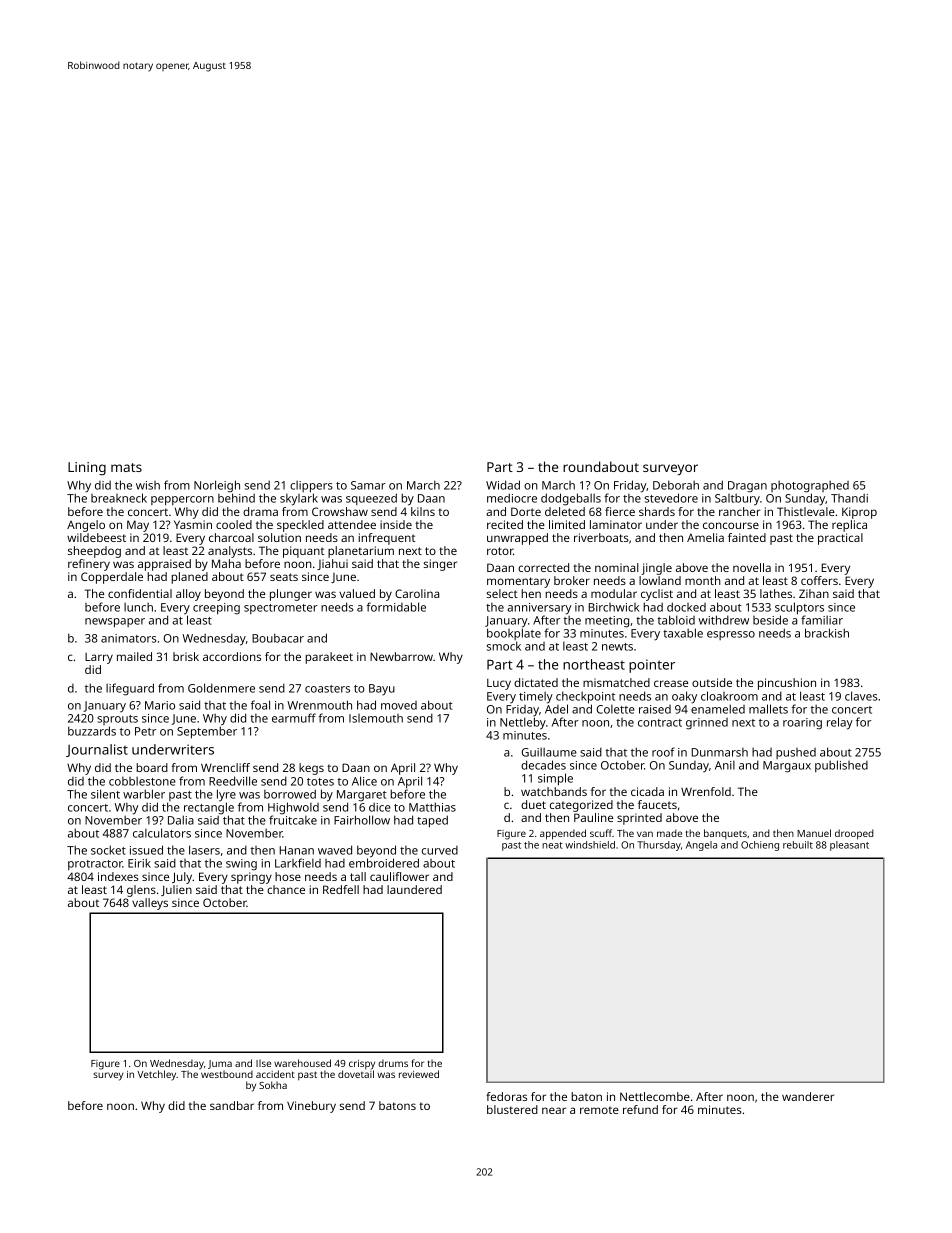 The width and height of the screenshot is (952, 1233). Describe the element at coordinates (263, 1063) in the screenshot. I see `Ilse` at that location.
